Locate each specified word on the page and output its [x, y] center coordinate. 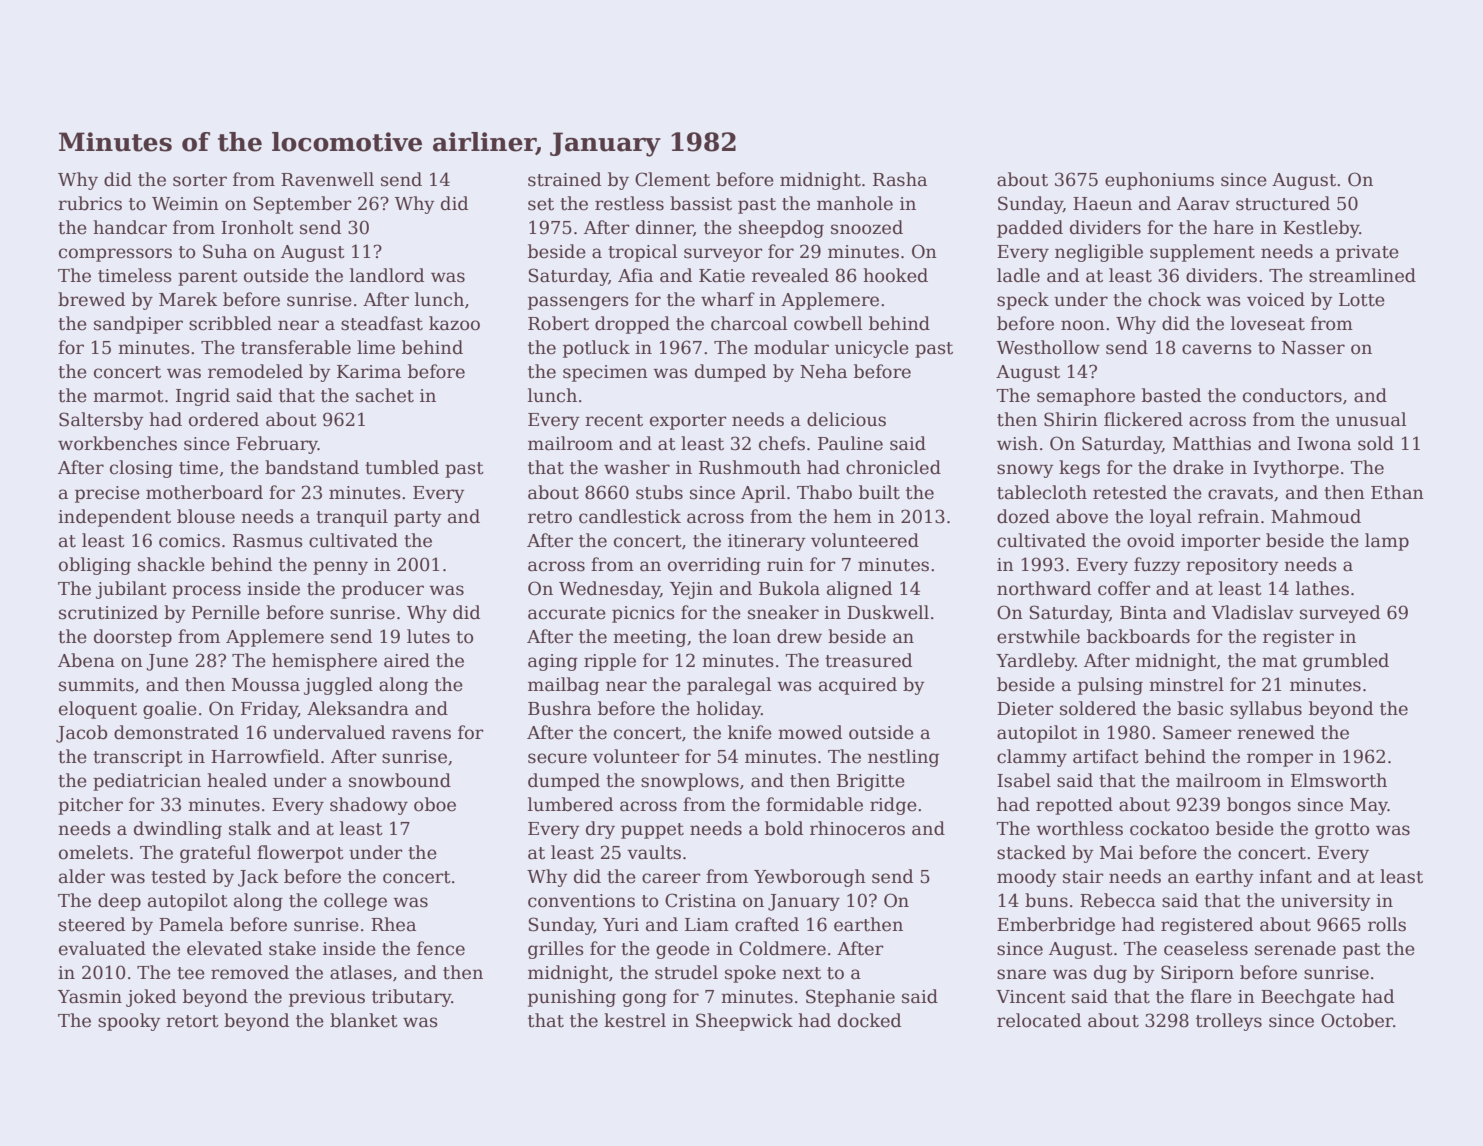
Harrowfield [265, 756]
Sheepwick [744, 1022]
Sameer [1197, 732]
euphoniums [1159, 181]
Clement [672, 179]
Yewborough [810, 878]
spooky [129, 1022]
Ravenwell [327, 179]
